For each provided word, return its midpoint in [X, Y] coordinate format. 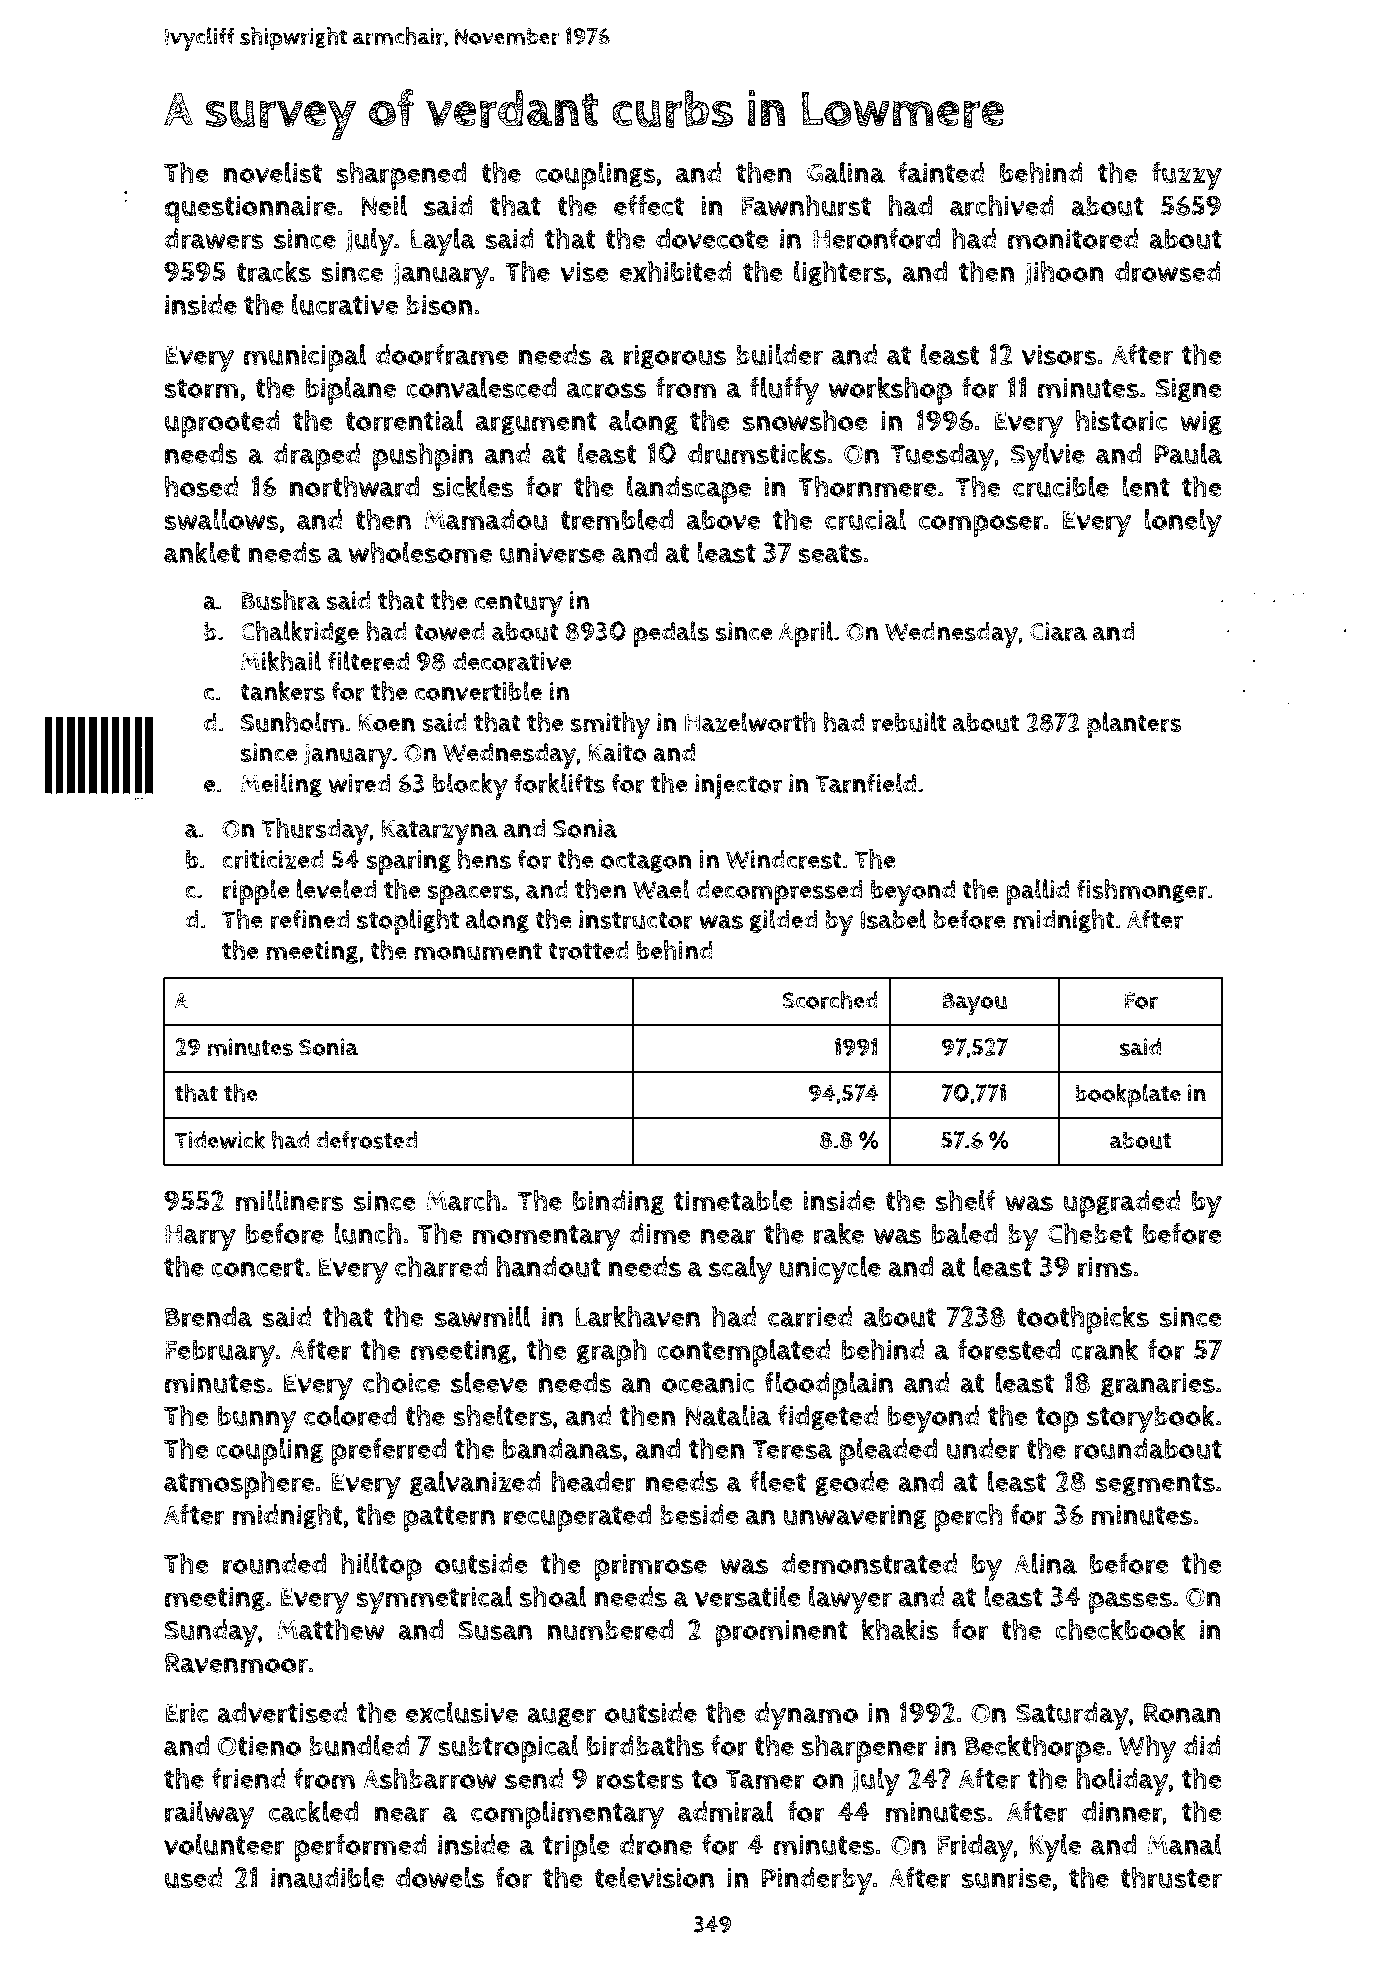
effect [649, 205]
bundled [359, 1745]
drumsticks [757, 453]
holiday [1122, 1782]
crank [1104, 1349]
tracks [273, 271]
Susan [495, 1630]
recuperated [577, 1518]
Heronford [876, 239]
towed [449, 631]
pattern [449, 1519]
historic [1121, 420]
